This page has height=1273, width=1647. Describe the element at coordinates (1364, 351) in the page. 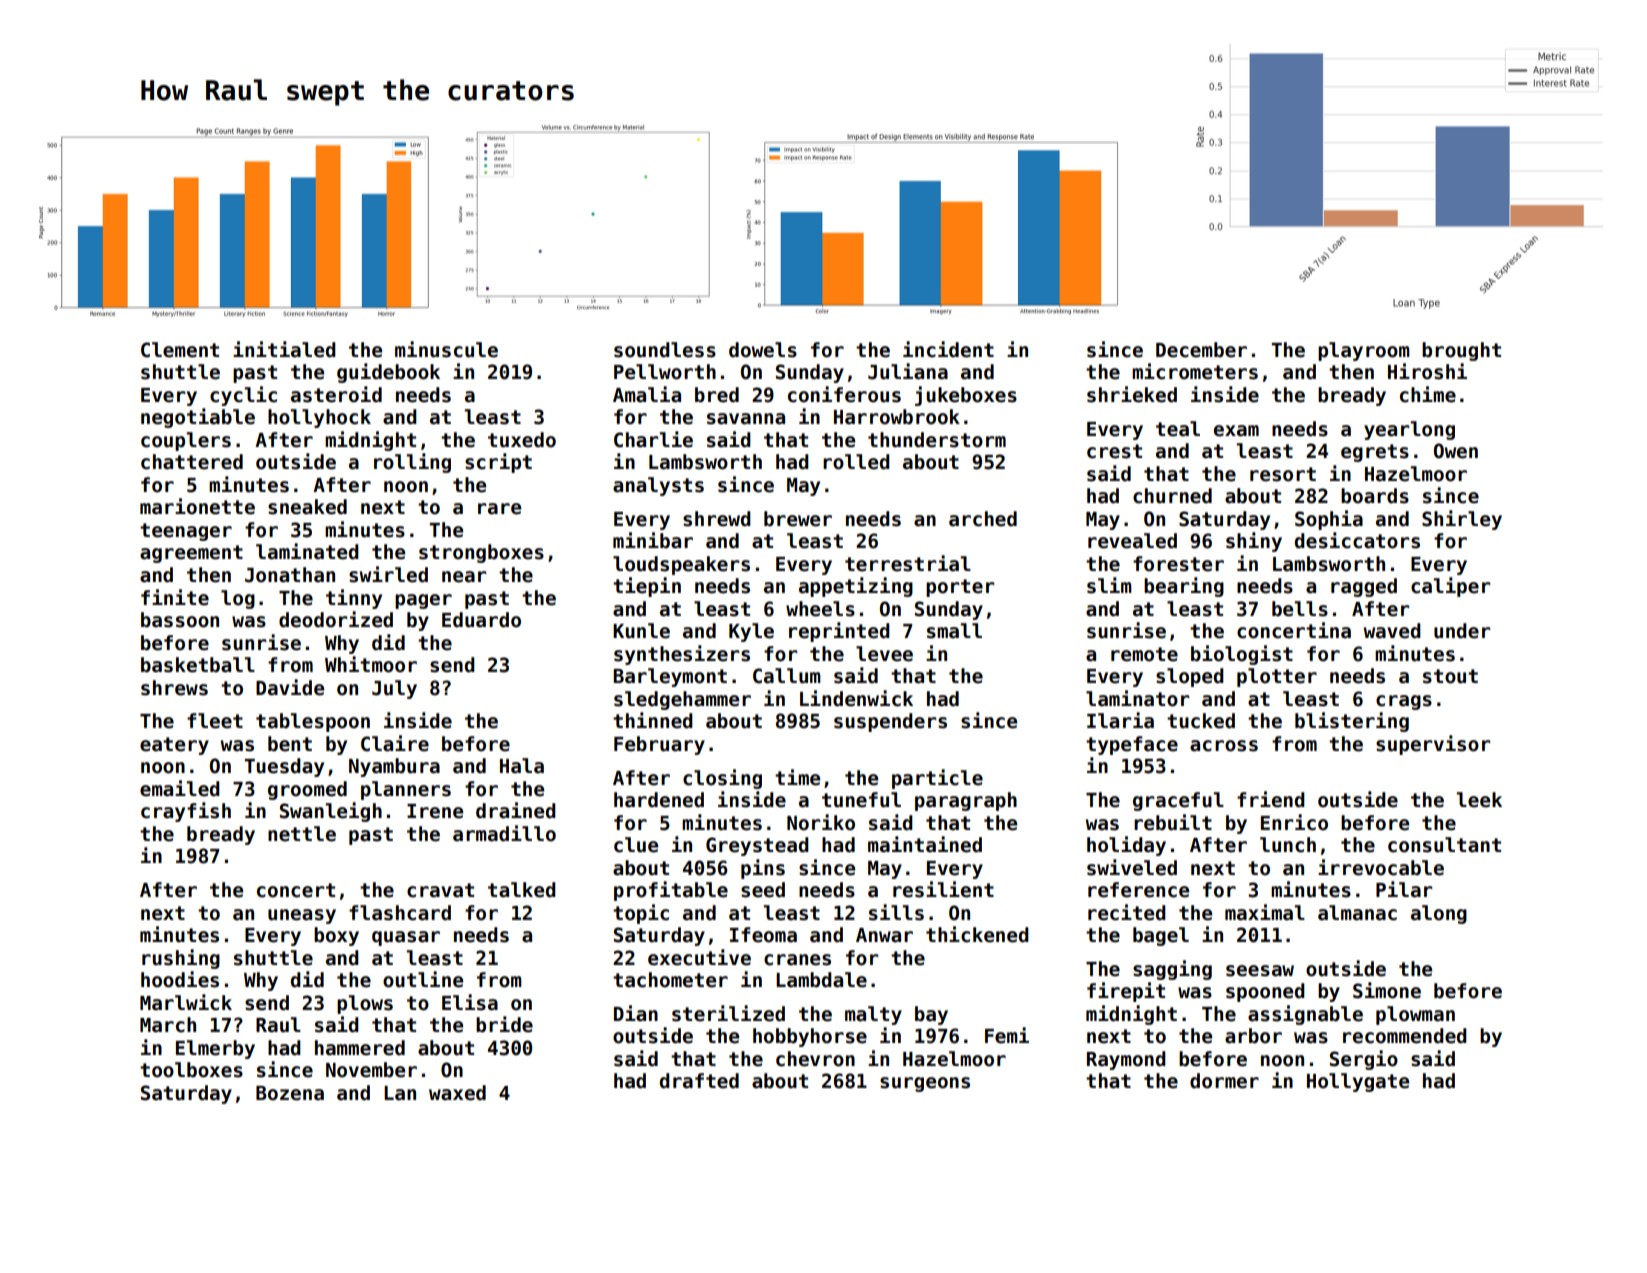

I see `playroom` at that location.
